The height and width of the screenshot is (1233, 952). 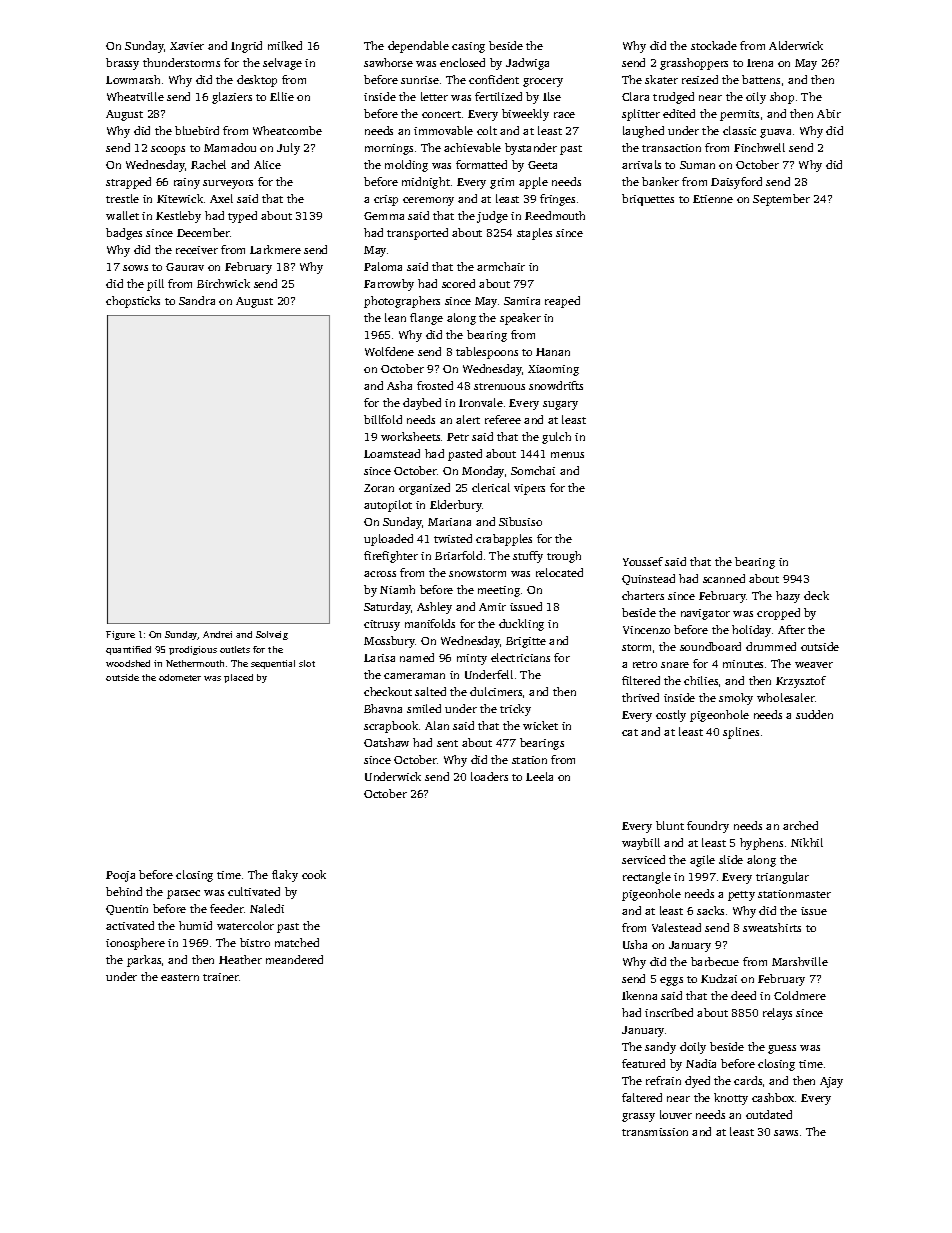 I want to click on September, so click(x=781, y=200).
